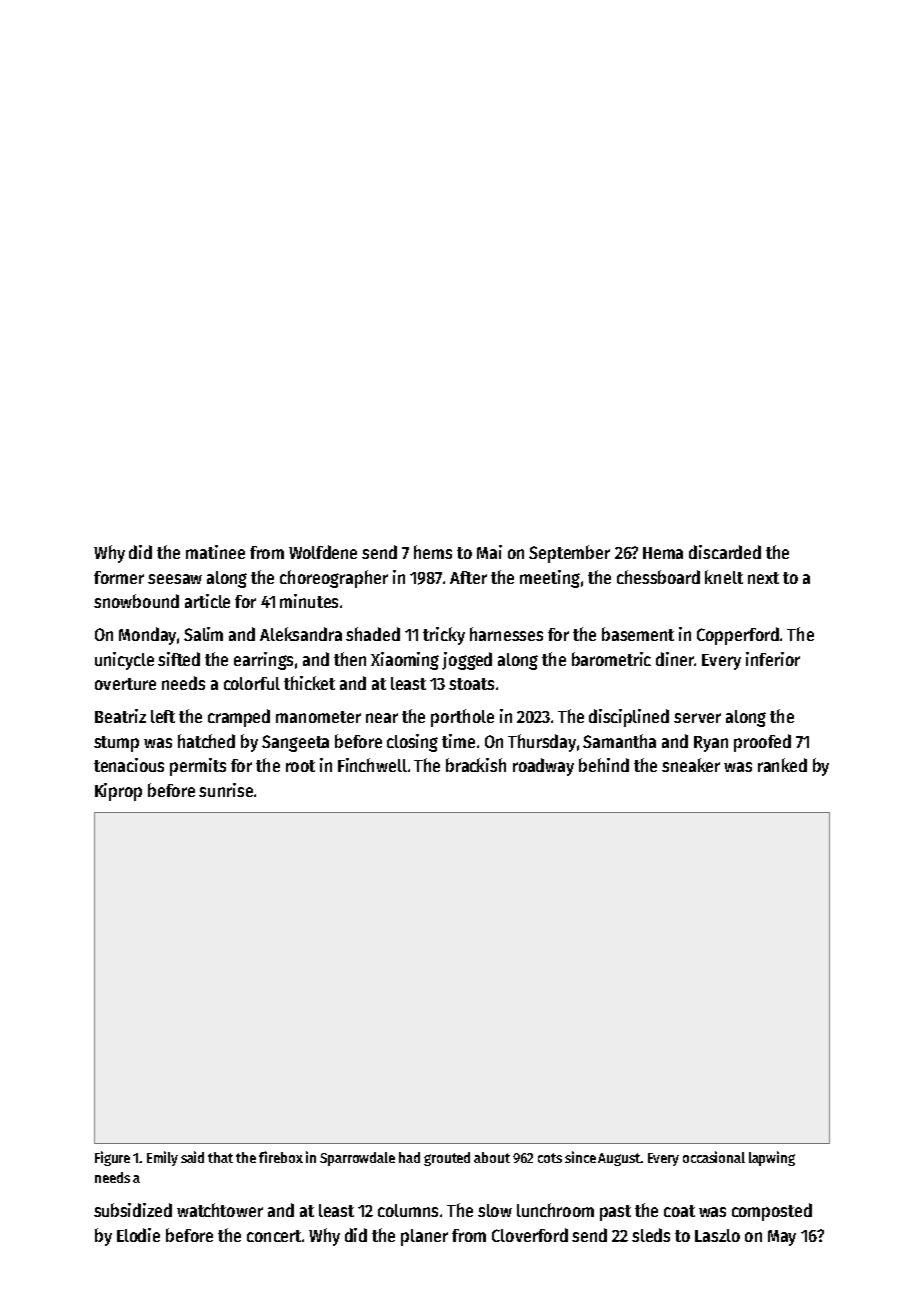 Image resolution: width=924 pixels, height=1308 pixels. What do you see at coordinates (118, 792) in the image?
I see `Kiprop` at bounding box center [118, 792].
